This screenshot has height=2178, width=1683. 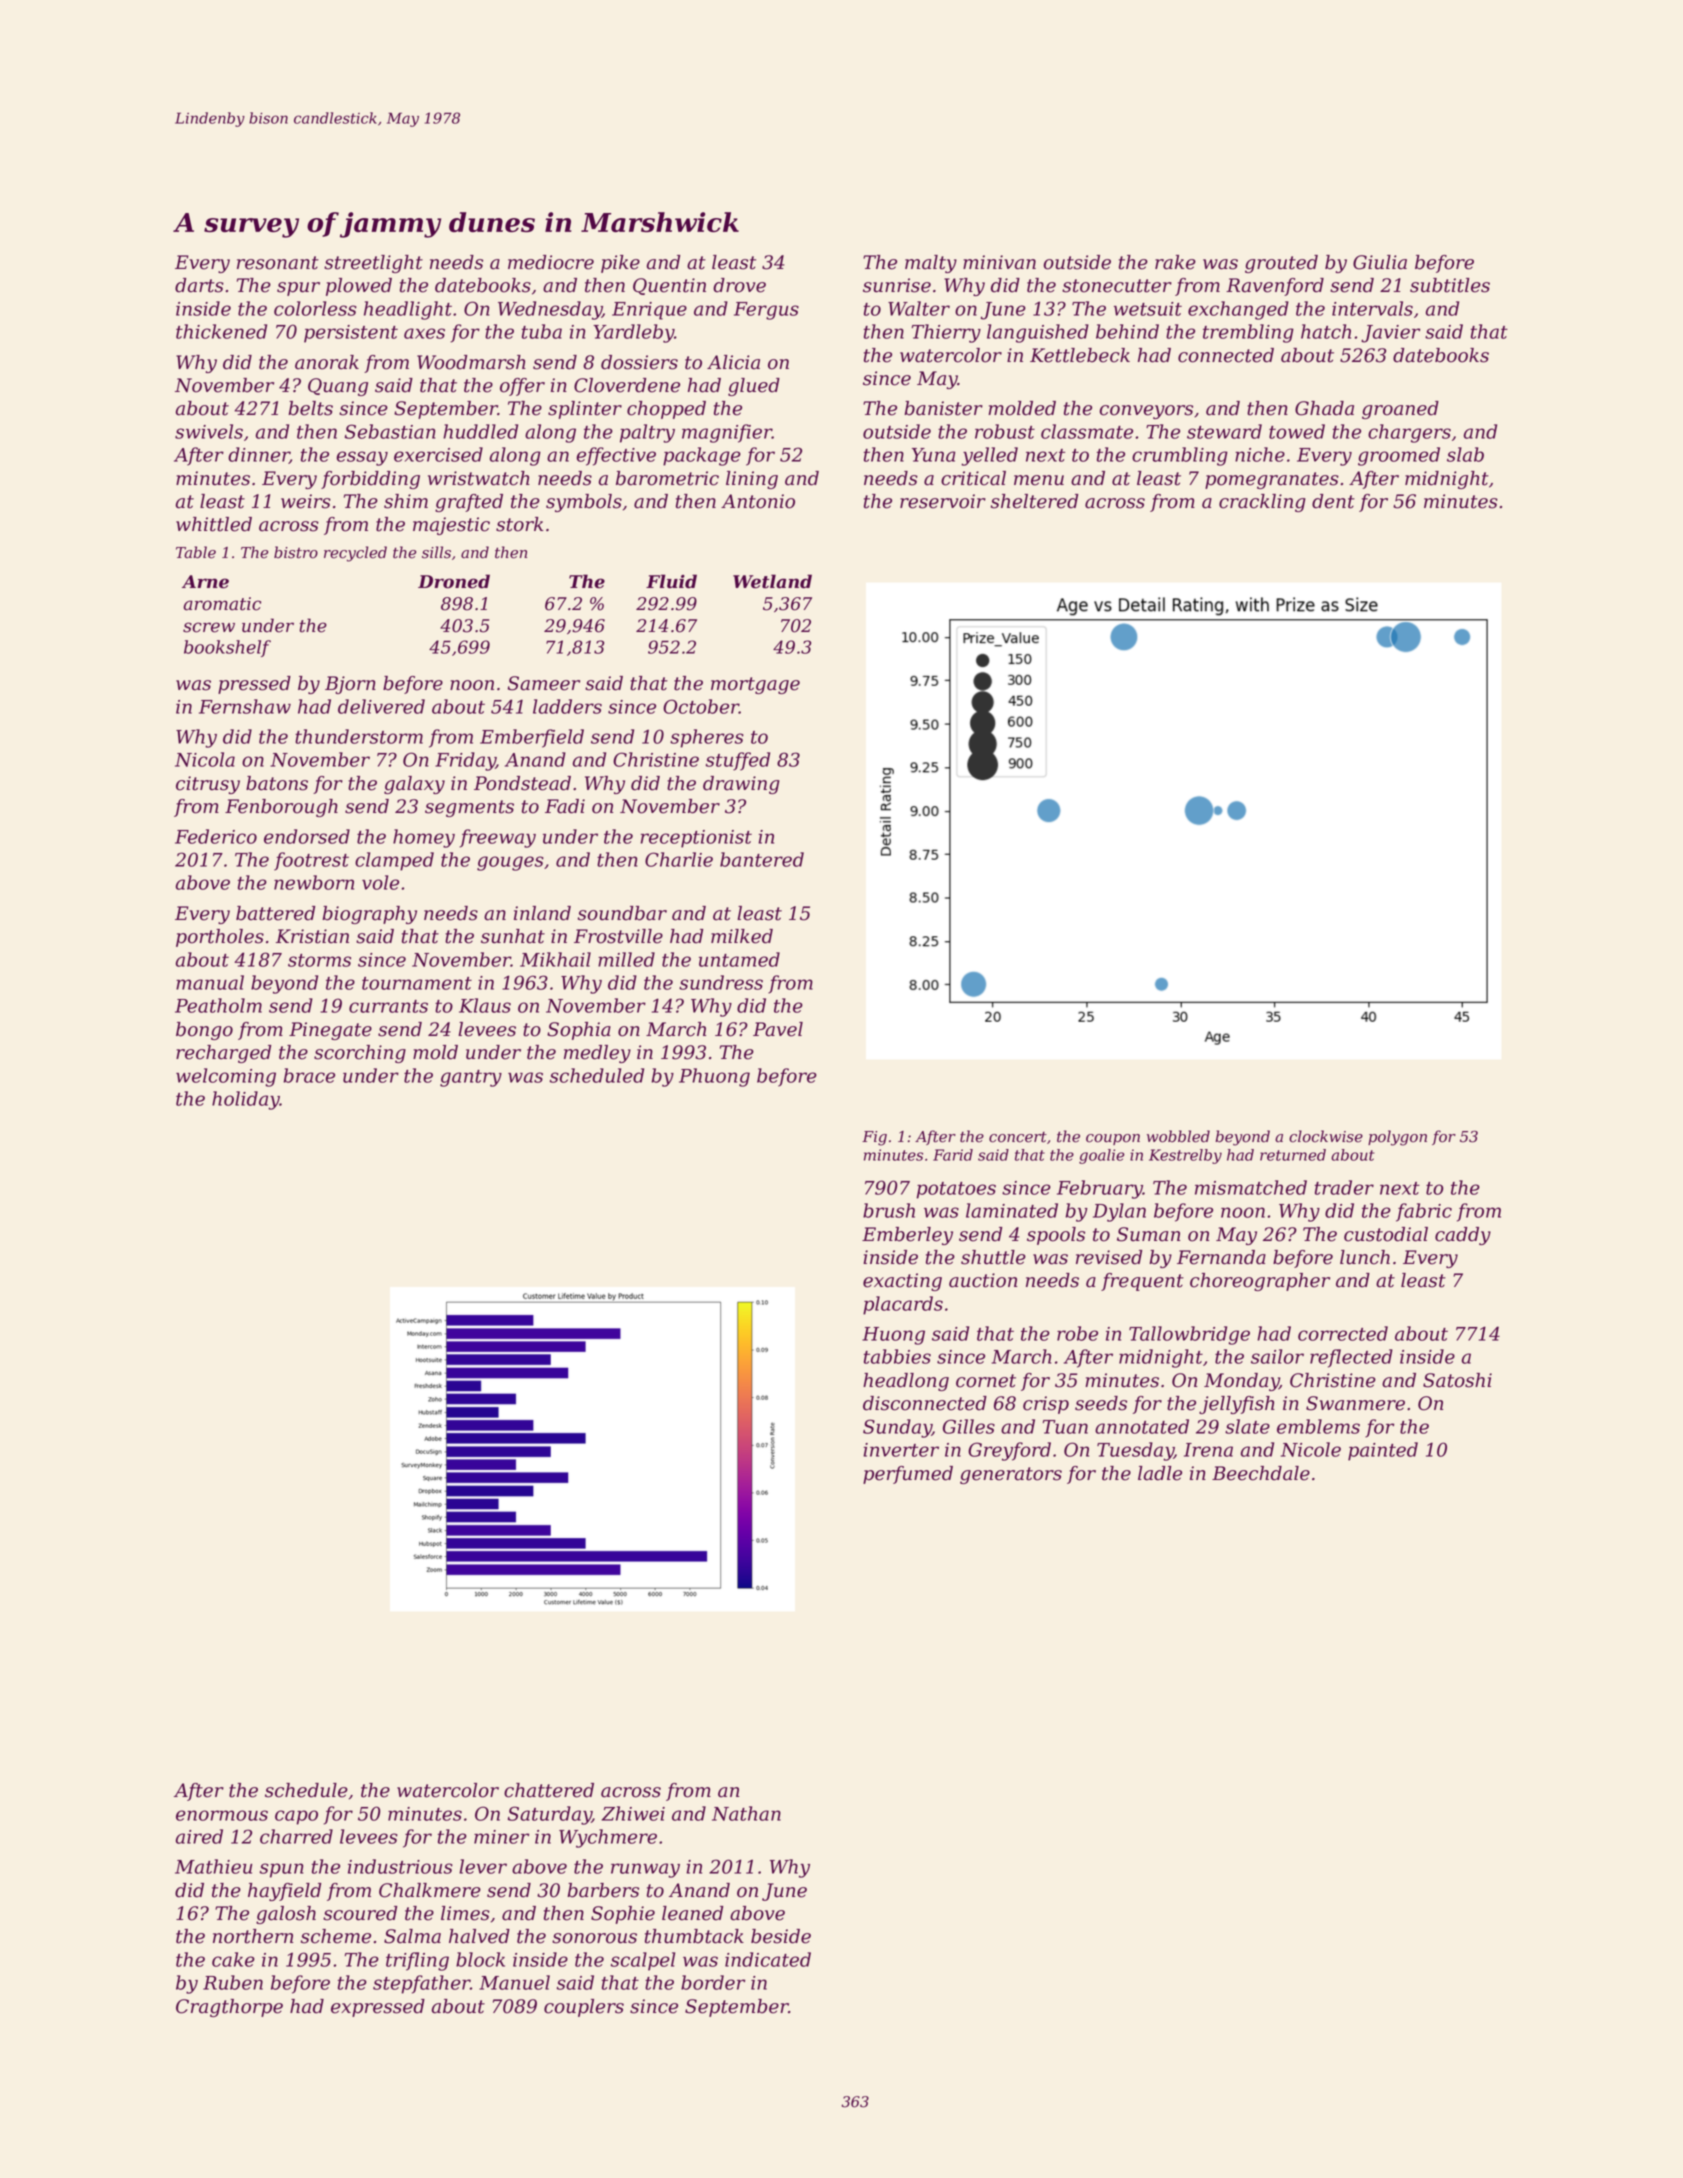 What do you see at coordinates (778, 1029) in the screenshot?
I see `Pavel` at bounding box center [778, 1029].
